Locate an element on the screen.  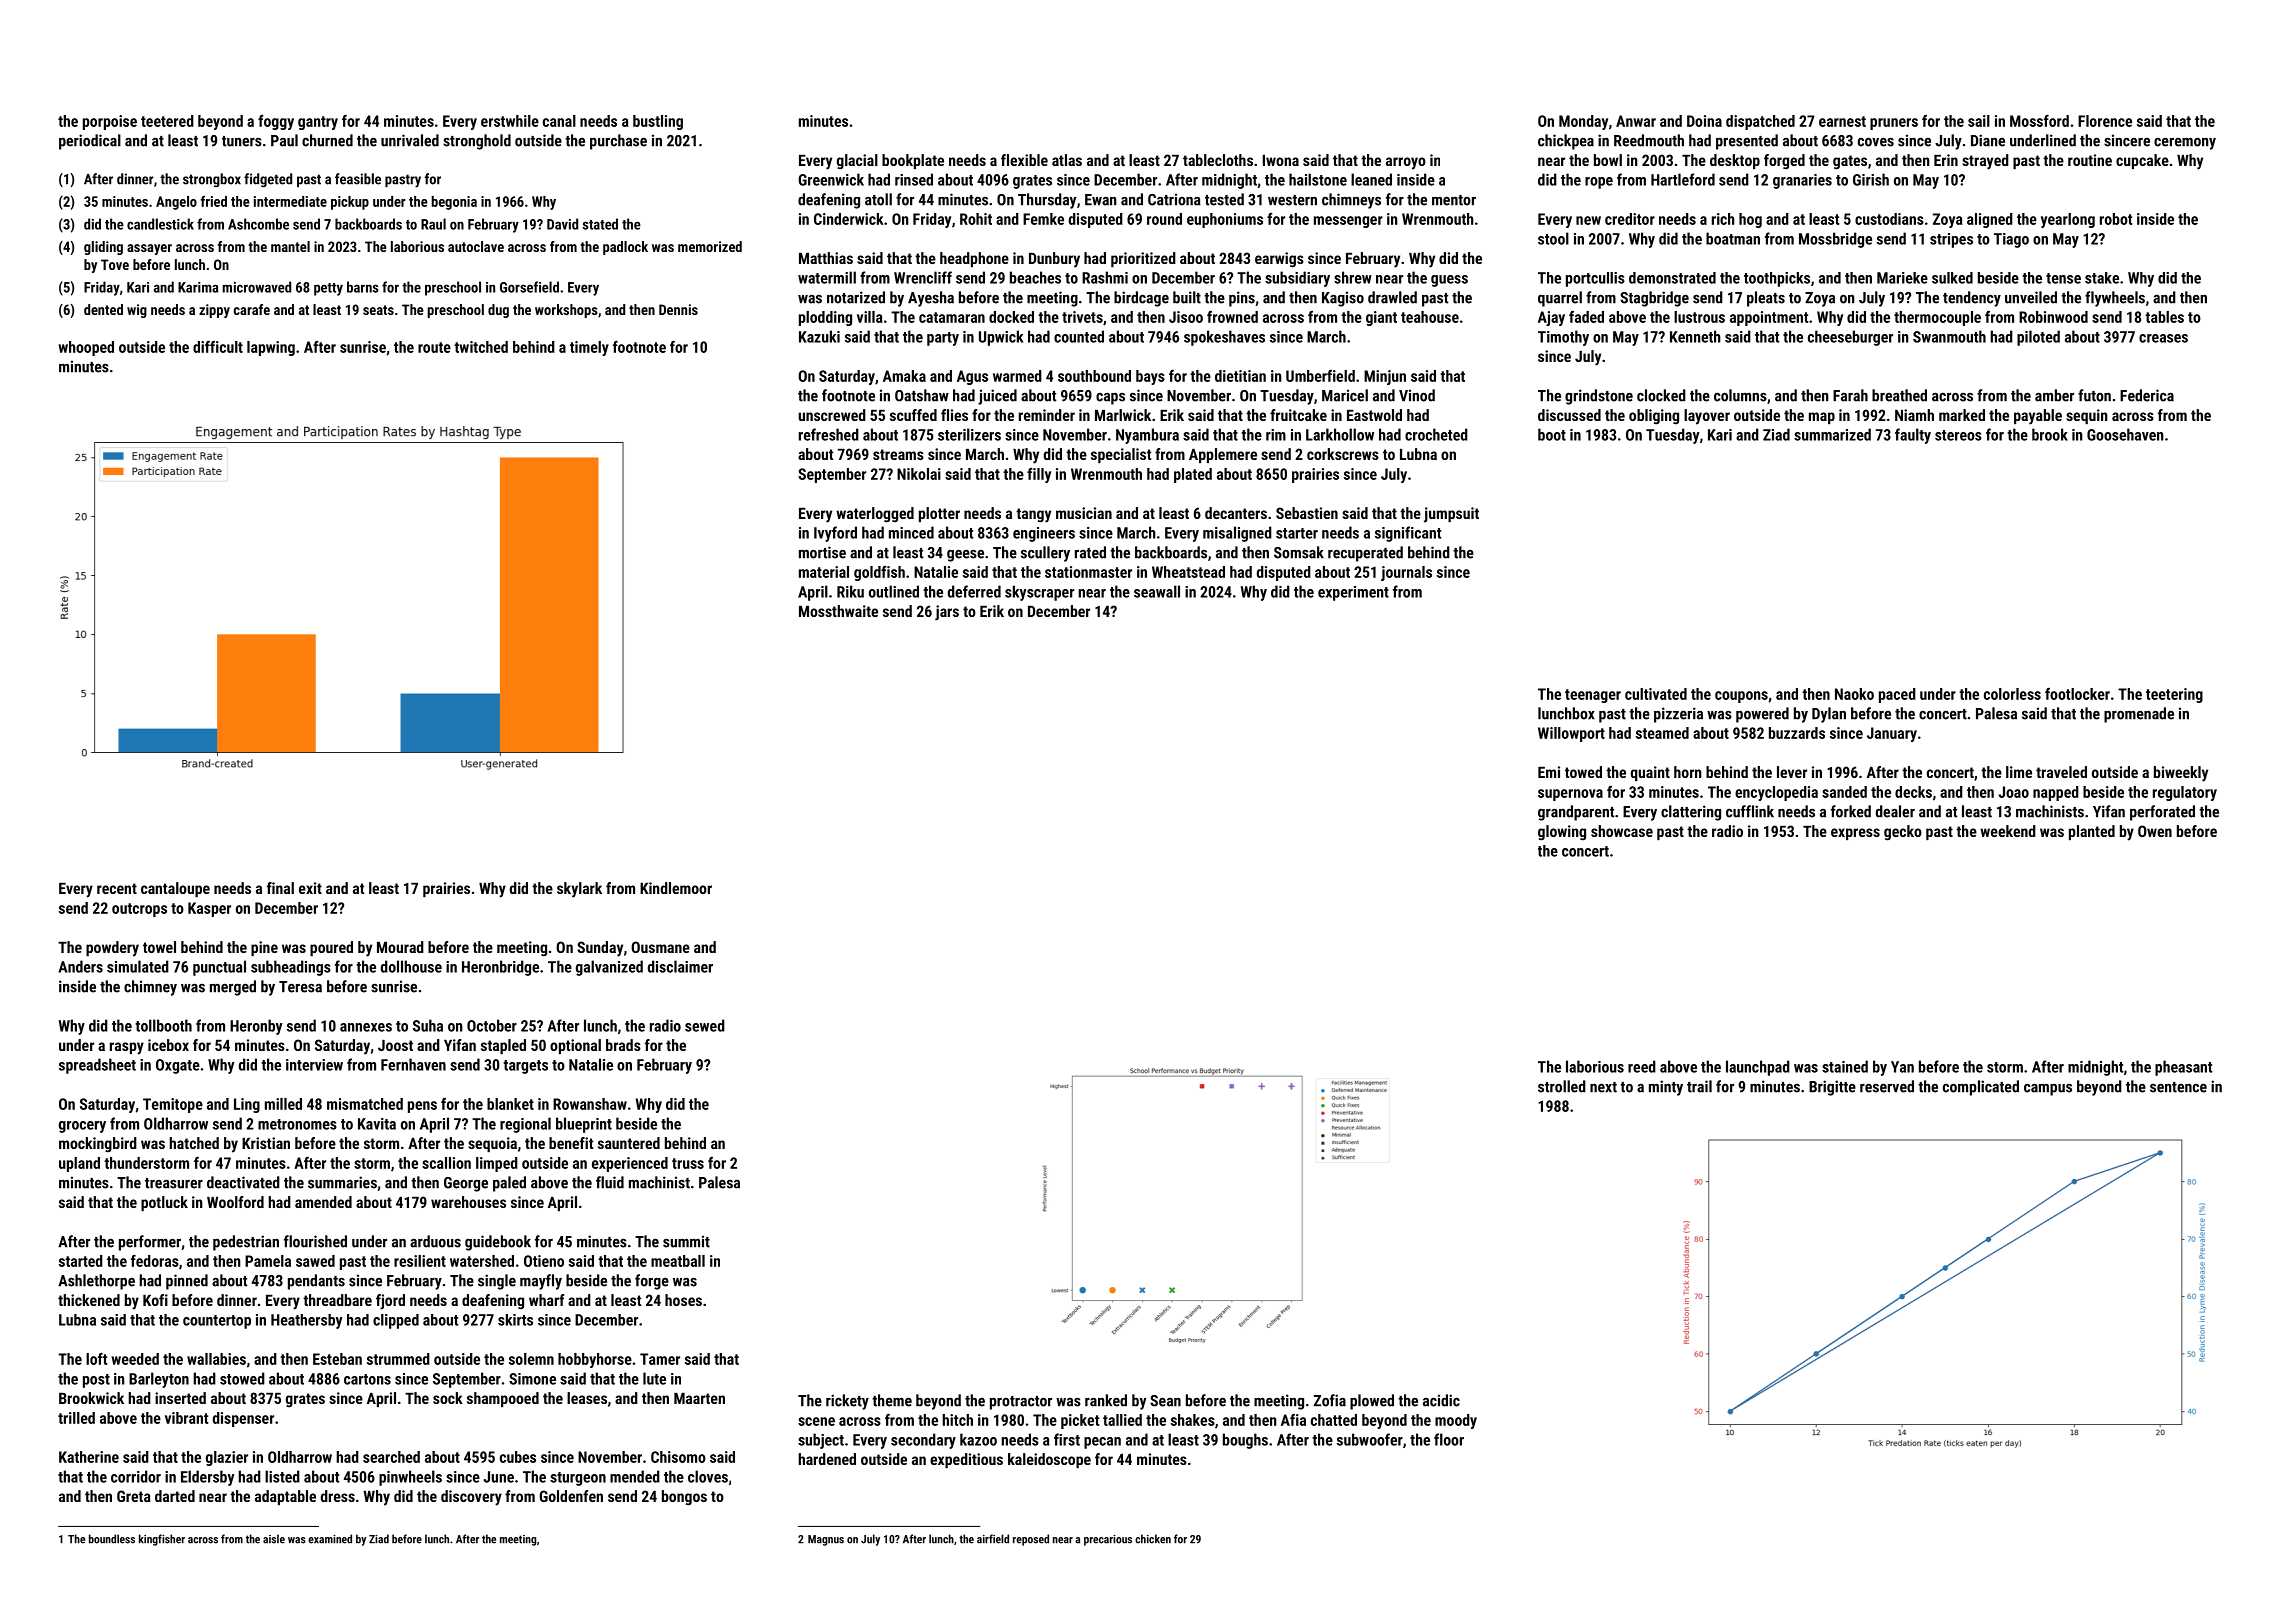
gates is located at coordinates (1850, 162).
